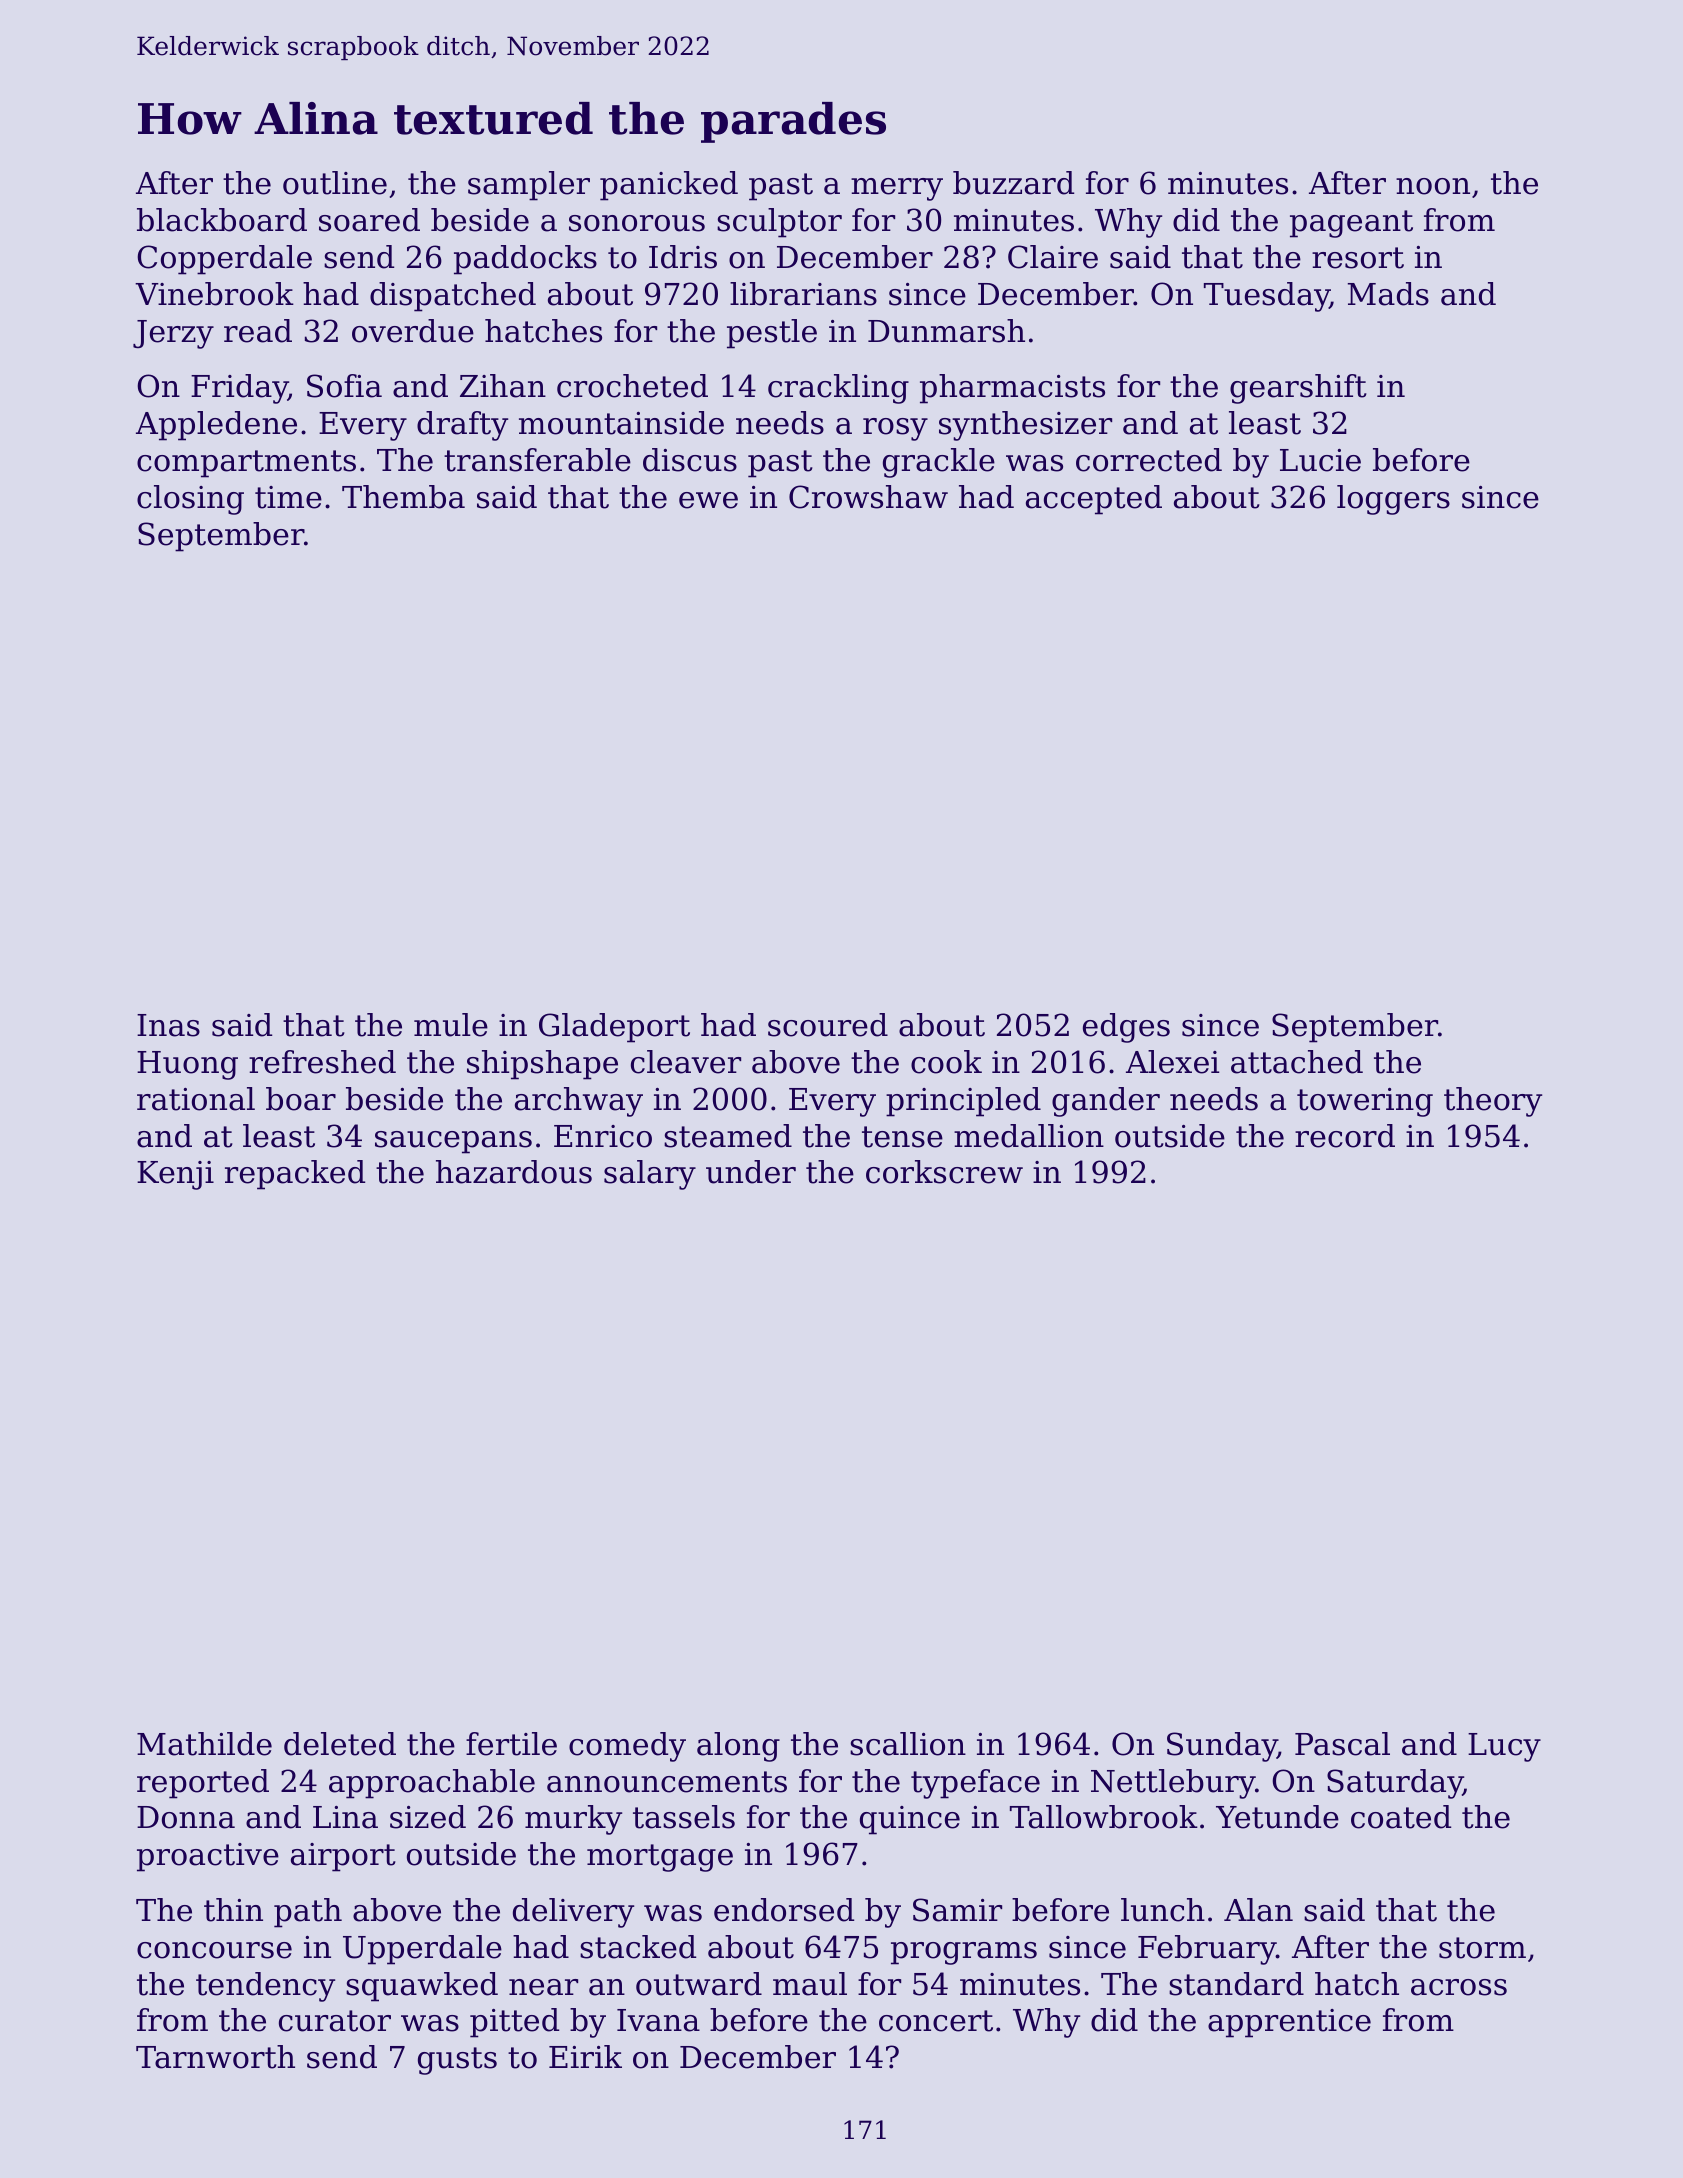  Describe the element at coordinates (936, 2021) in the image. I see `concert` at that location.
